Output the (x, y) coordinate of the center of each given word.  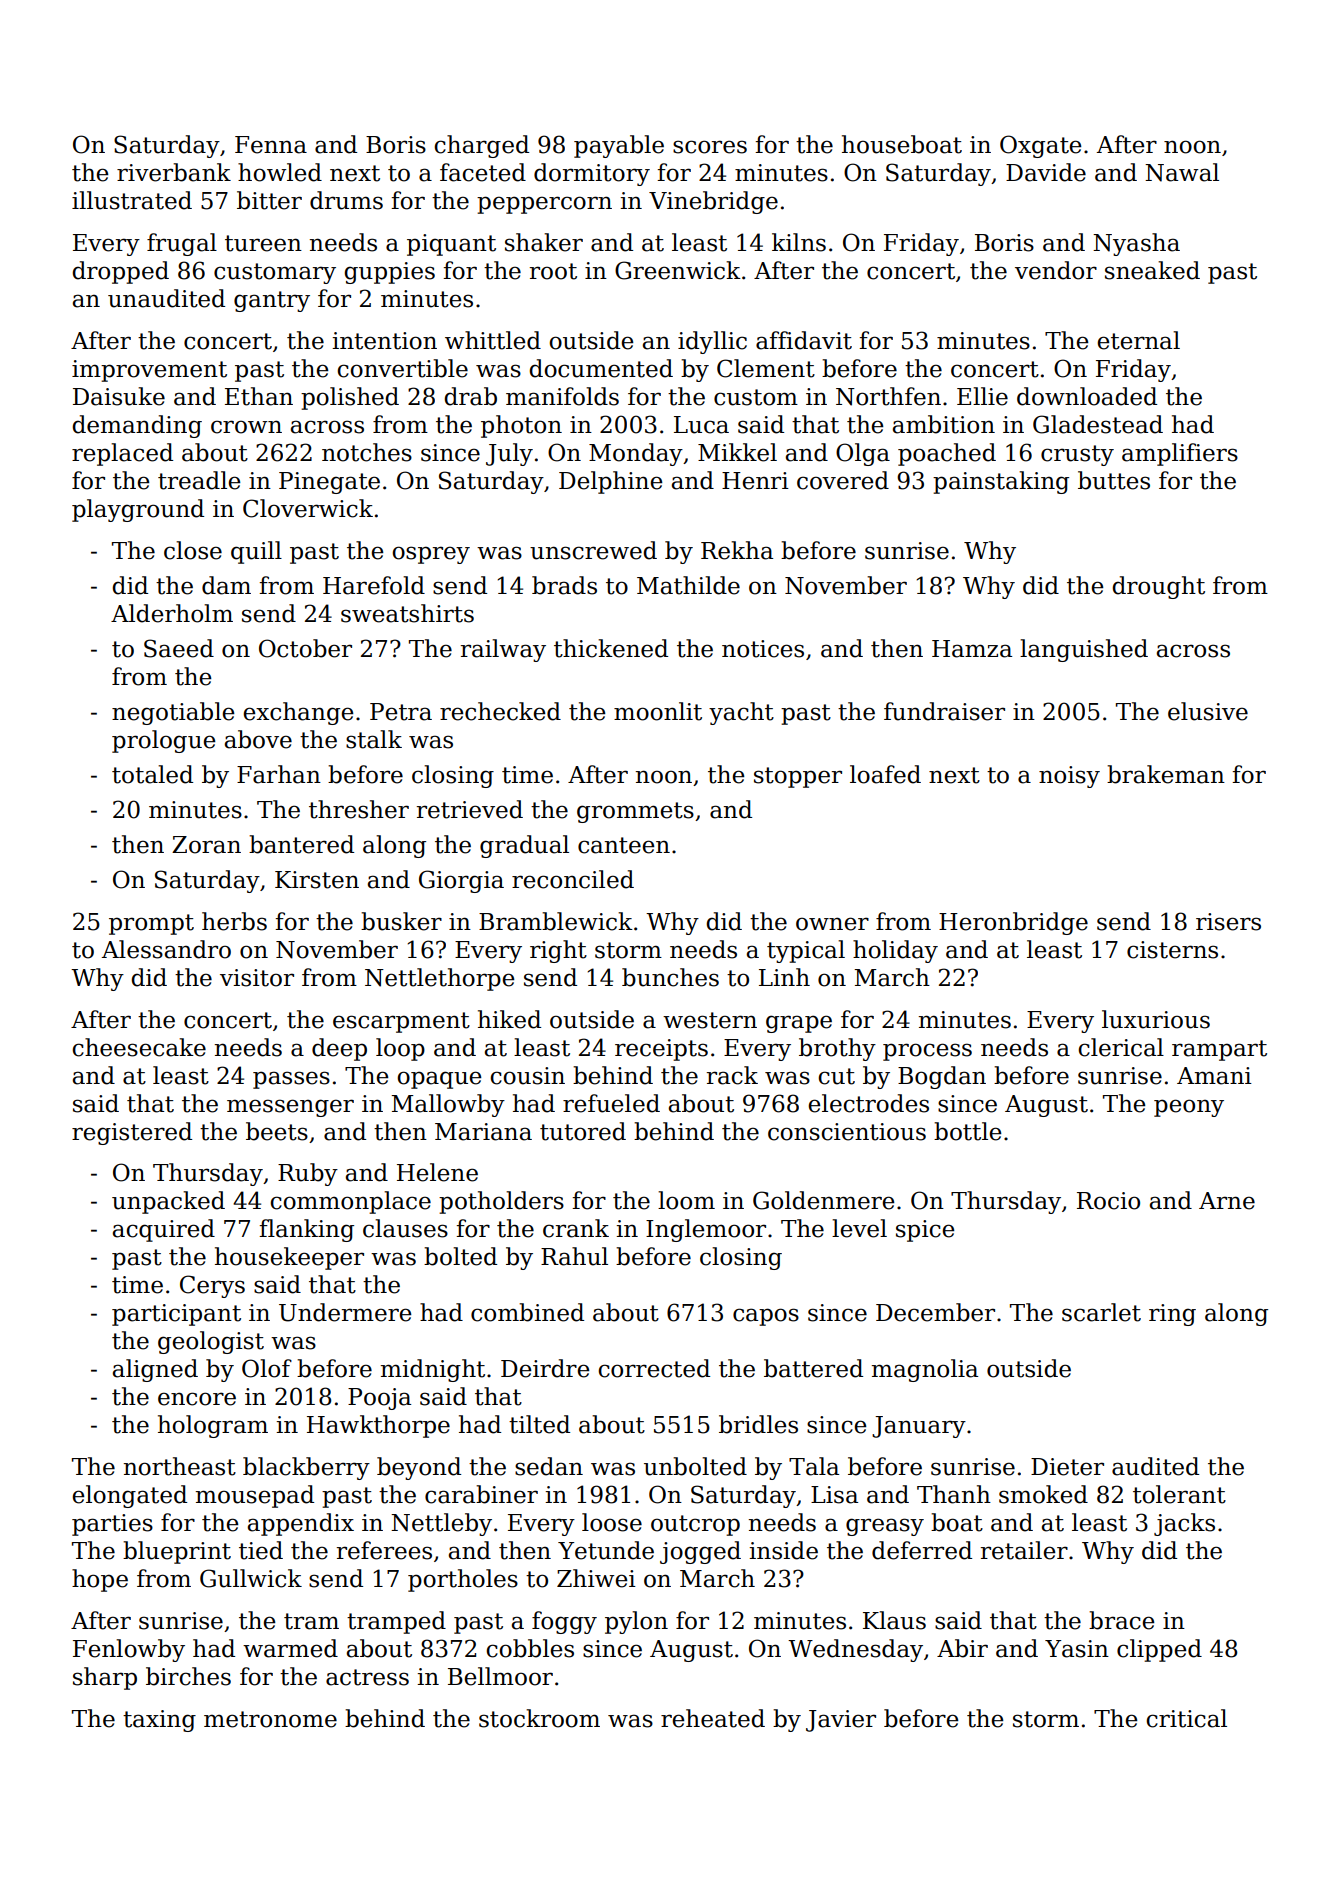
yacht (741, 713)
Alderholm (172, 613)
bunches (670, 977)
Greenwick (678, 270)
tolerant (1179, 1494)
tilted (539, 1424)
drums (346, 200)
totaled (152, 774)
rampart (1219, 1050)
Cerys (212, 1286)
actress (367, 1677)
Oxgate (1040, 146)
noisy (1069, 777)
